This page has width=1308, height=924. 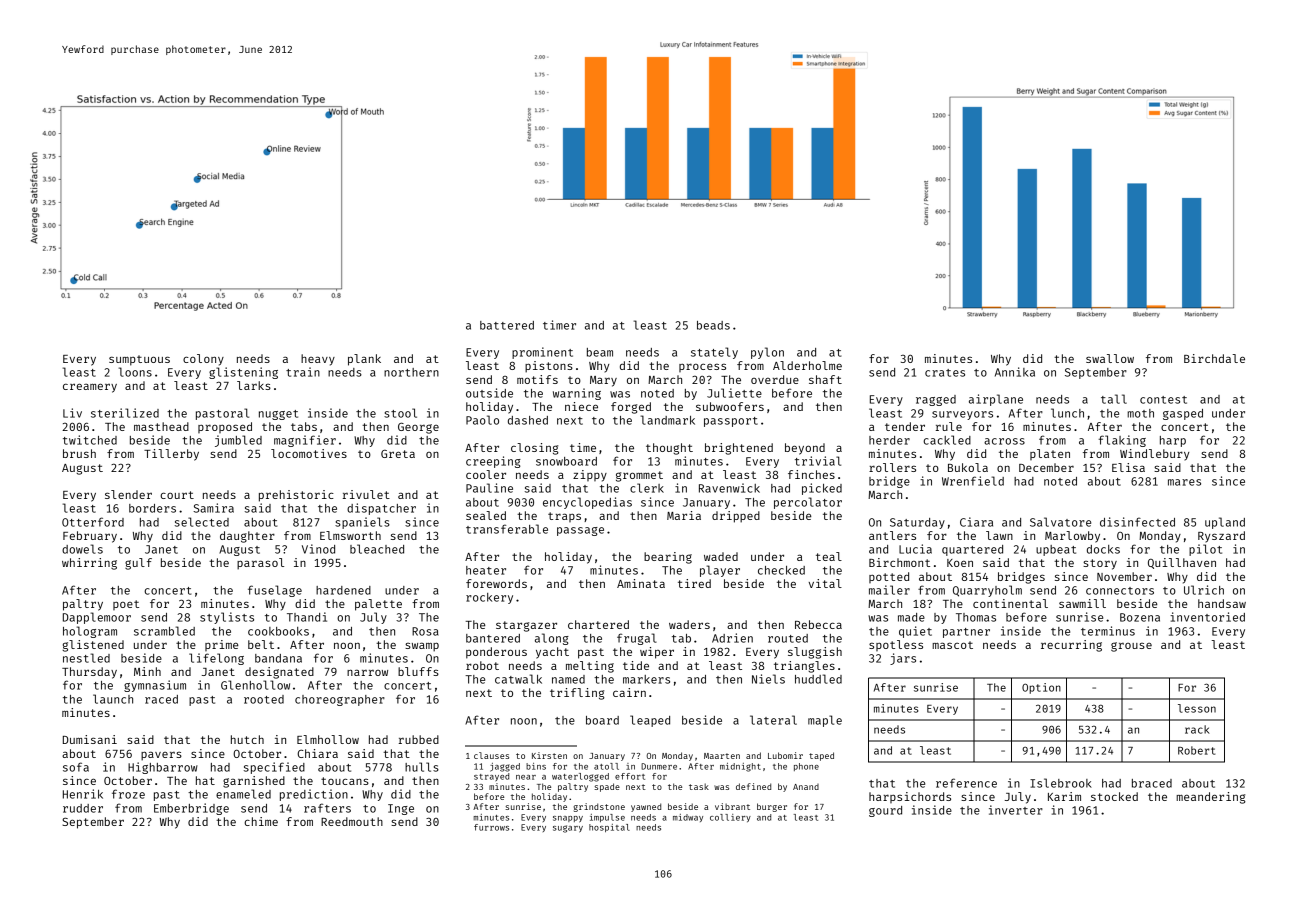 I want to click on antlers, so click(x=892, y=535).
